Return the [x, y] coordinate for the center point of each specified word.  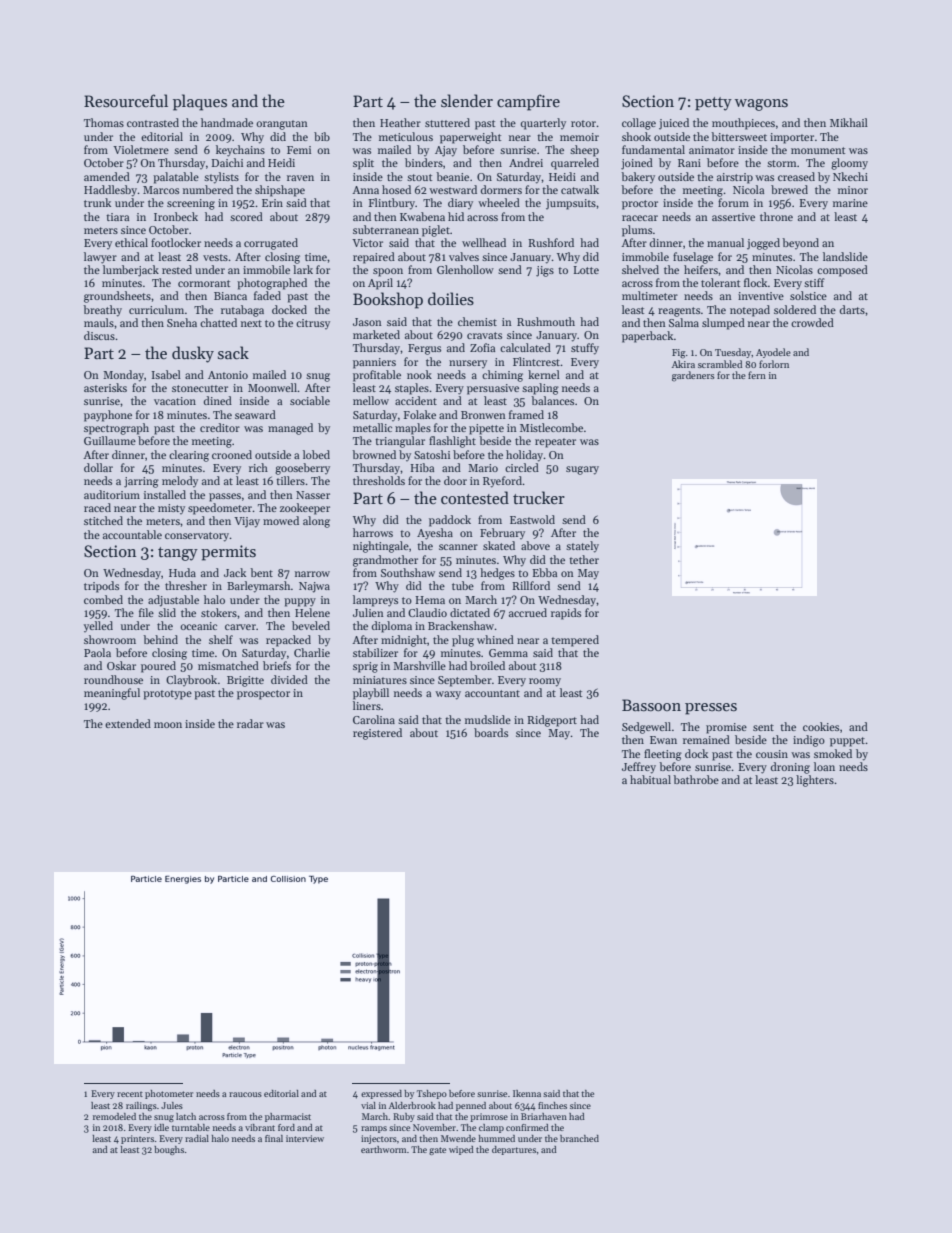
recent [130, 1094]
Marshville [419, 665]
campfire [528, 102]
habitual [650, 779]
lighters [815, 781]
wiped [461, 1150]
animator [712, 150]
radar [250, 723]
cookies [821, 726]
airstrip [735, 178]
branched [579, 1138]
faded [267, 295]
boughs [169, 1150]
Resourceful [126, 101]
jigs [545, 271]
